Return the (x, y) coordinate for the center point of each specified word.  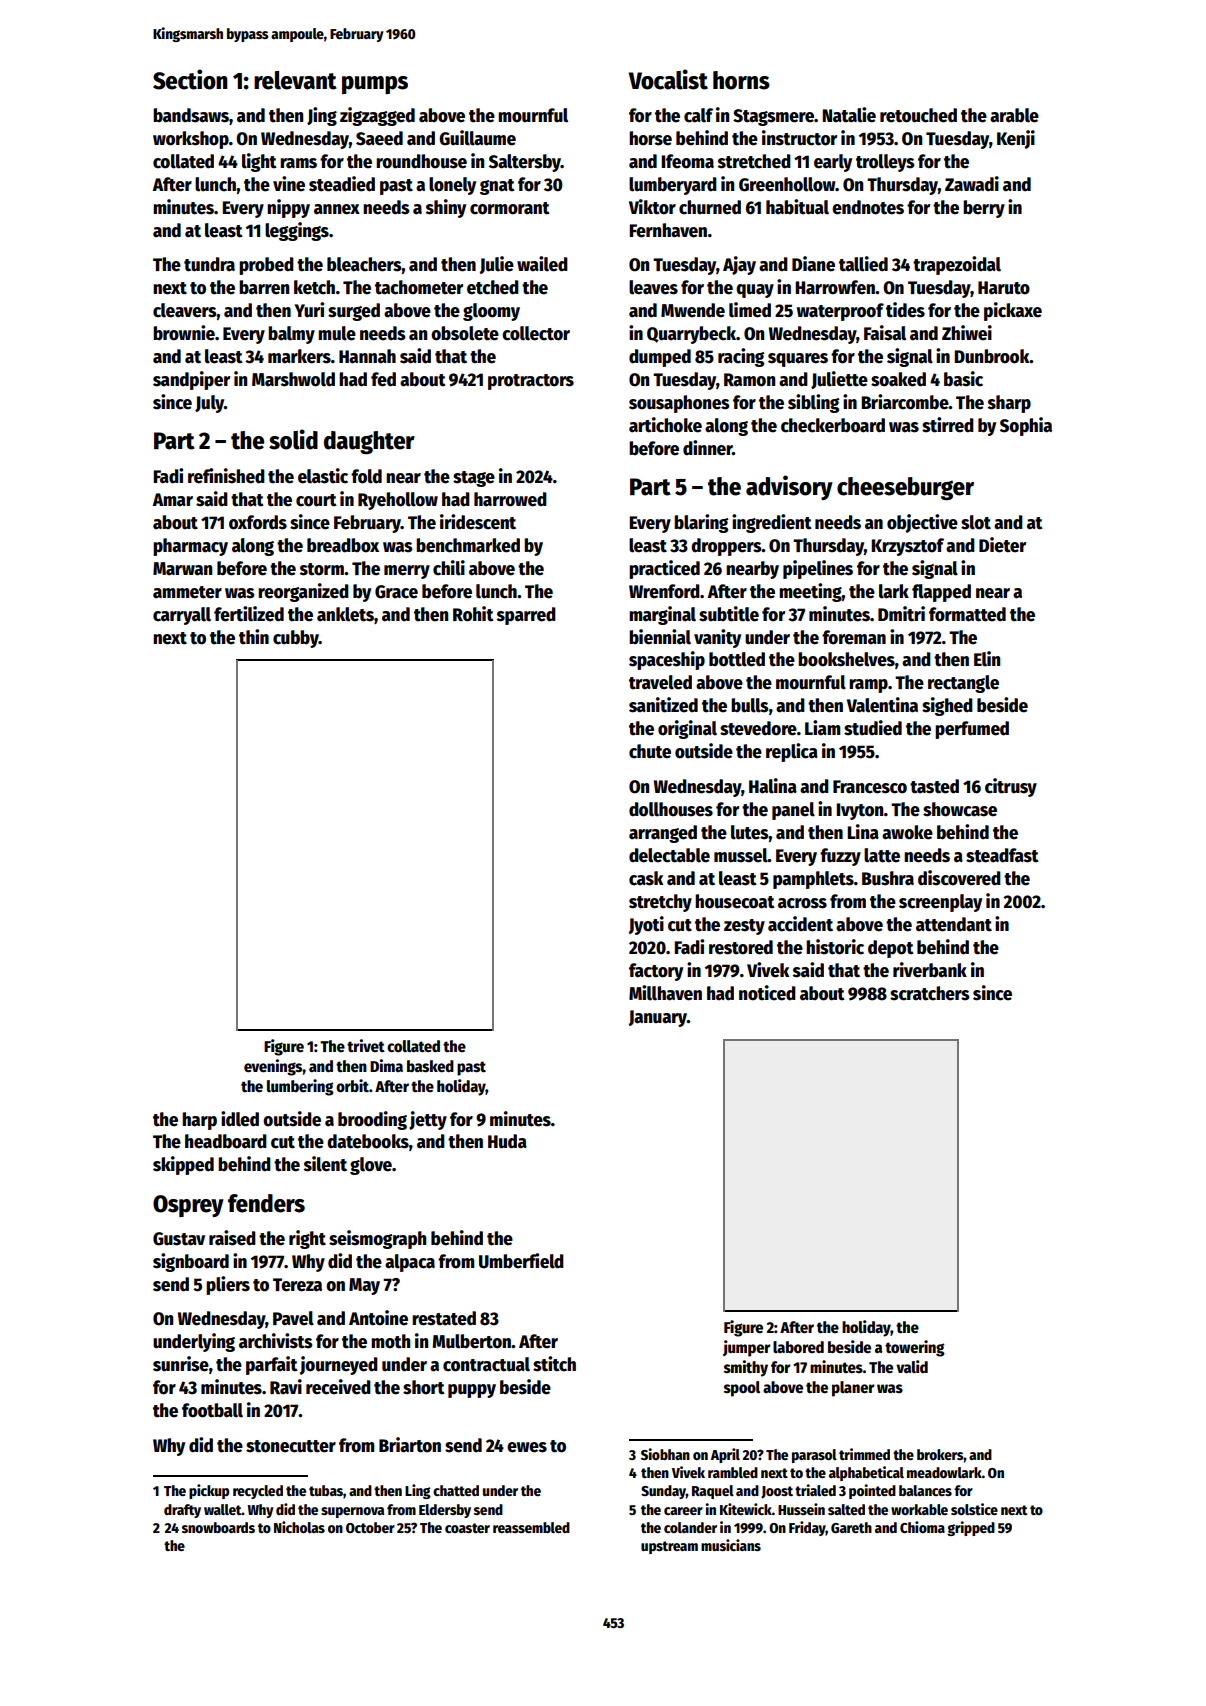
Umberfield (521, 1261)
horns (741, 80)
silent (325, 1164)
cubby (296, 639)
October (370, 1527)
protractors (531, 382)
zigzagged (377, 116)
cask (646, 878)
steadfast (1002, 855)
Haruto (1004, 288)
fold (366, 476)
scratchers (929, 993)
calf (698, 115)
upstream (669, 1547)
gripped (971, 1528)
